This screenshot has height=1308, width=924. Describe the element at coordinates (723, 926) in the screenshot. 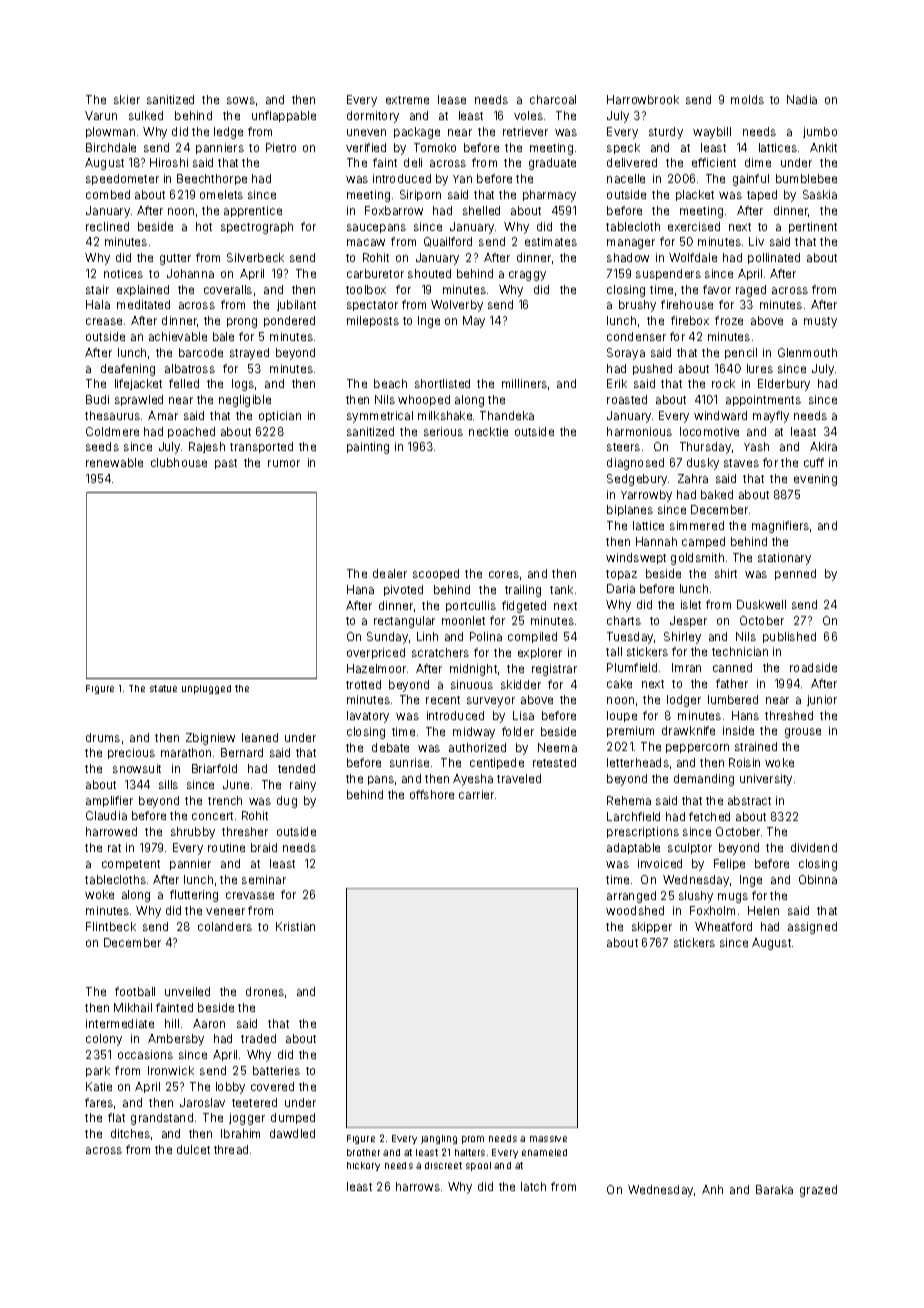

I see `Wheatford` at that location.
